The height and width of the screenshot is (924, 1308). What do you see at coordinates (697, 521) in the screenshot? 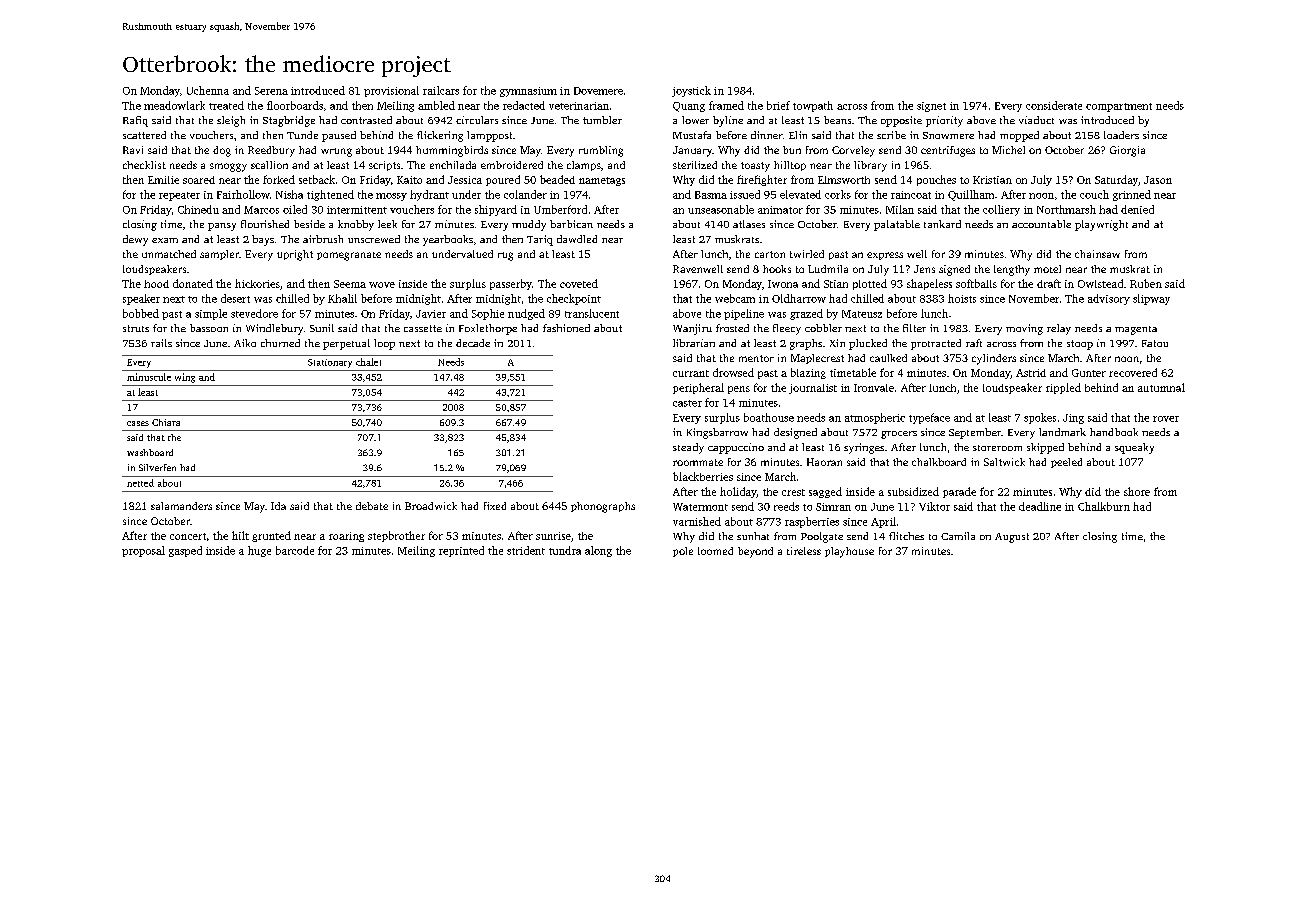
I see `varnished` at bounding box center [697, 521].
